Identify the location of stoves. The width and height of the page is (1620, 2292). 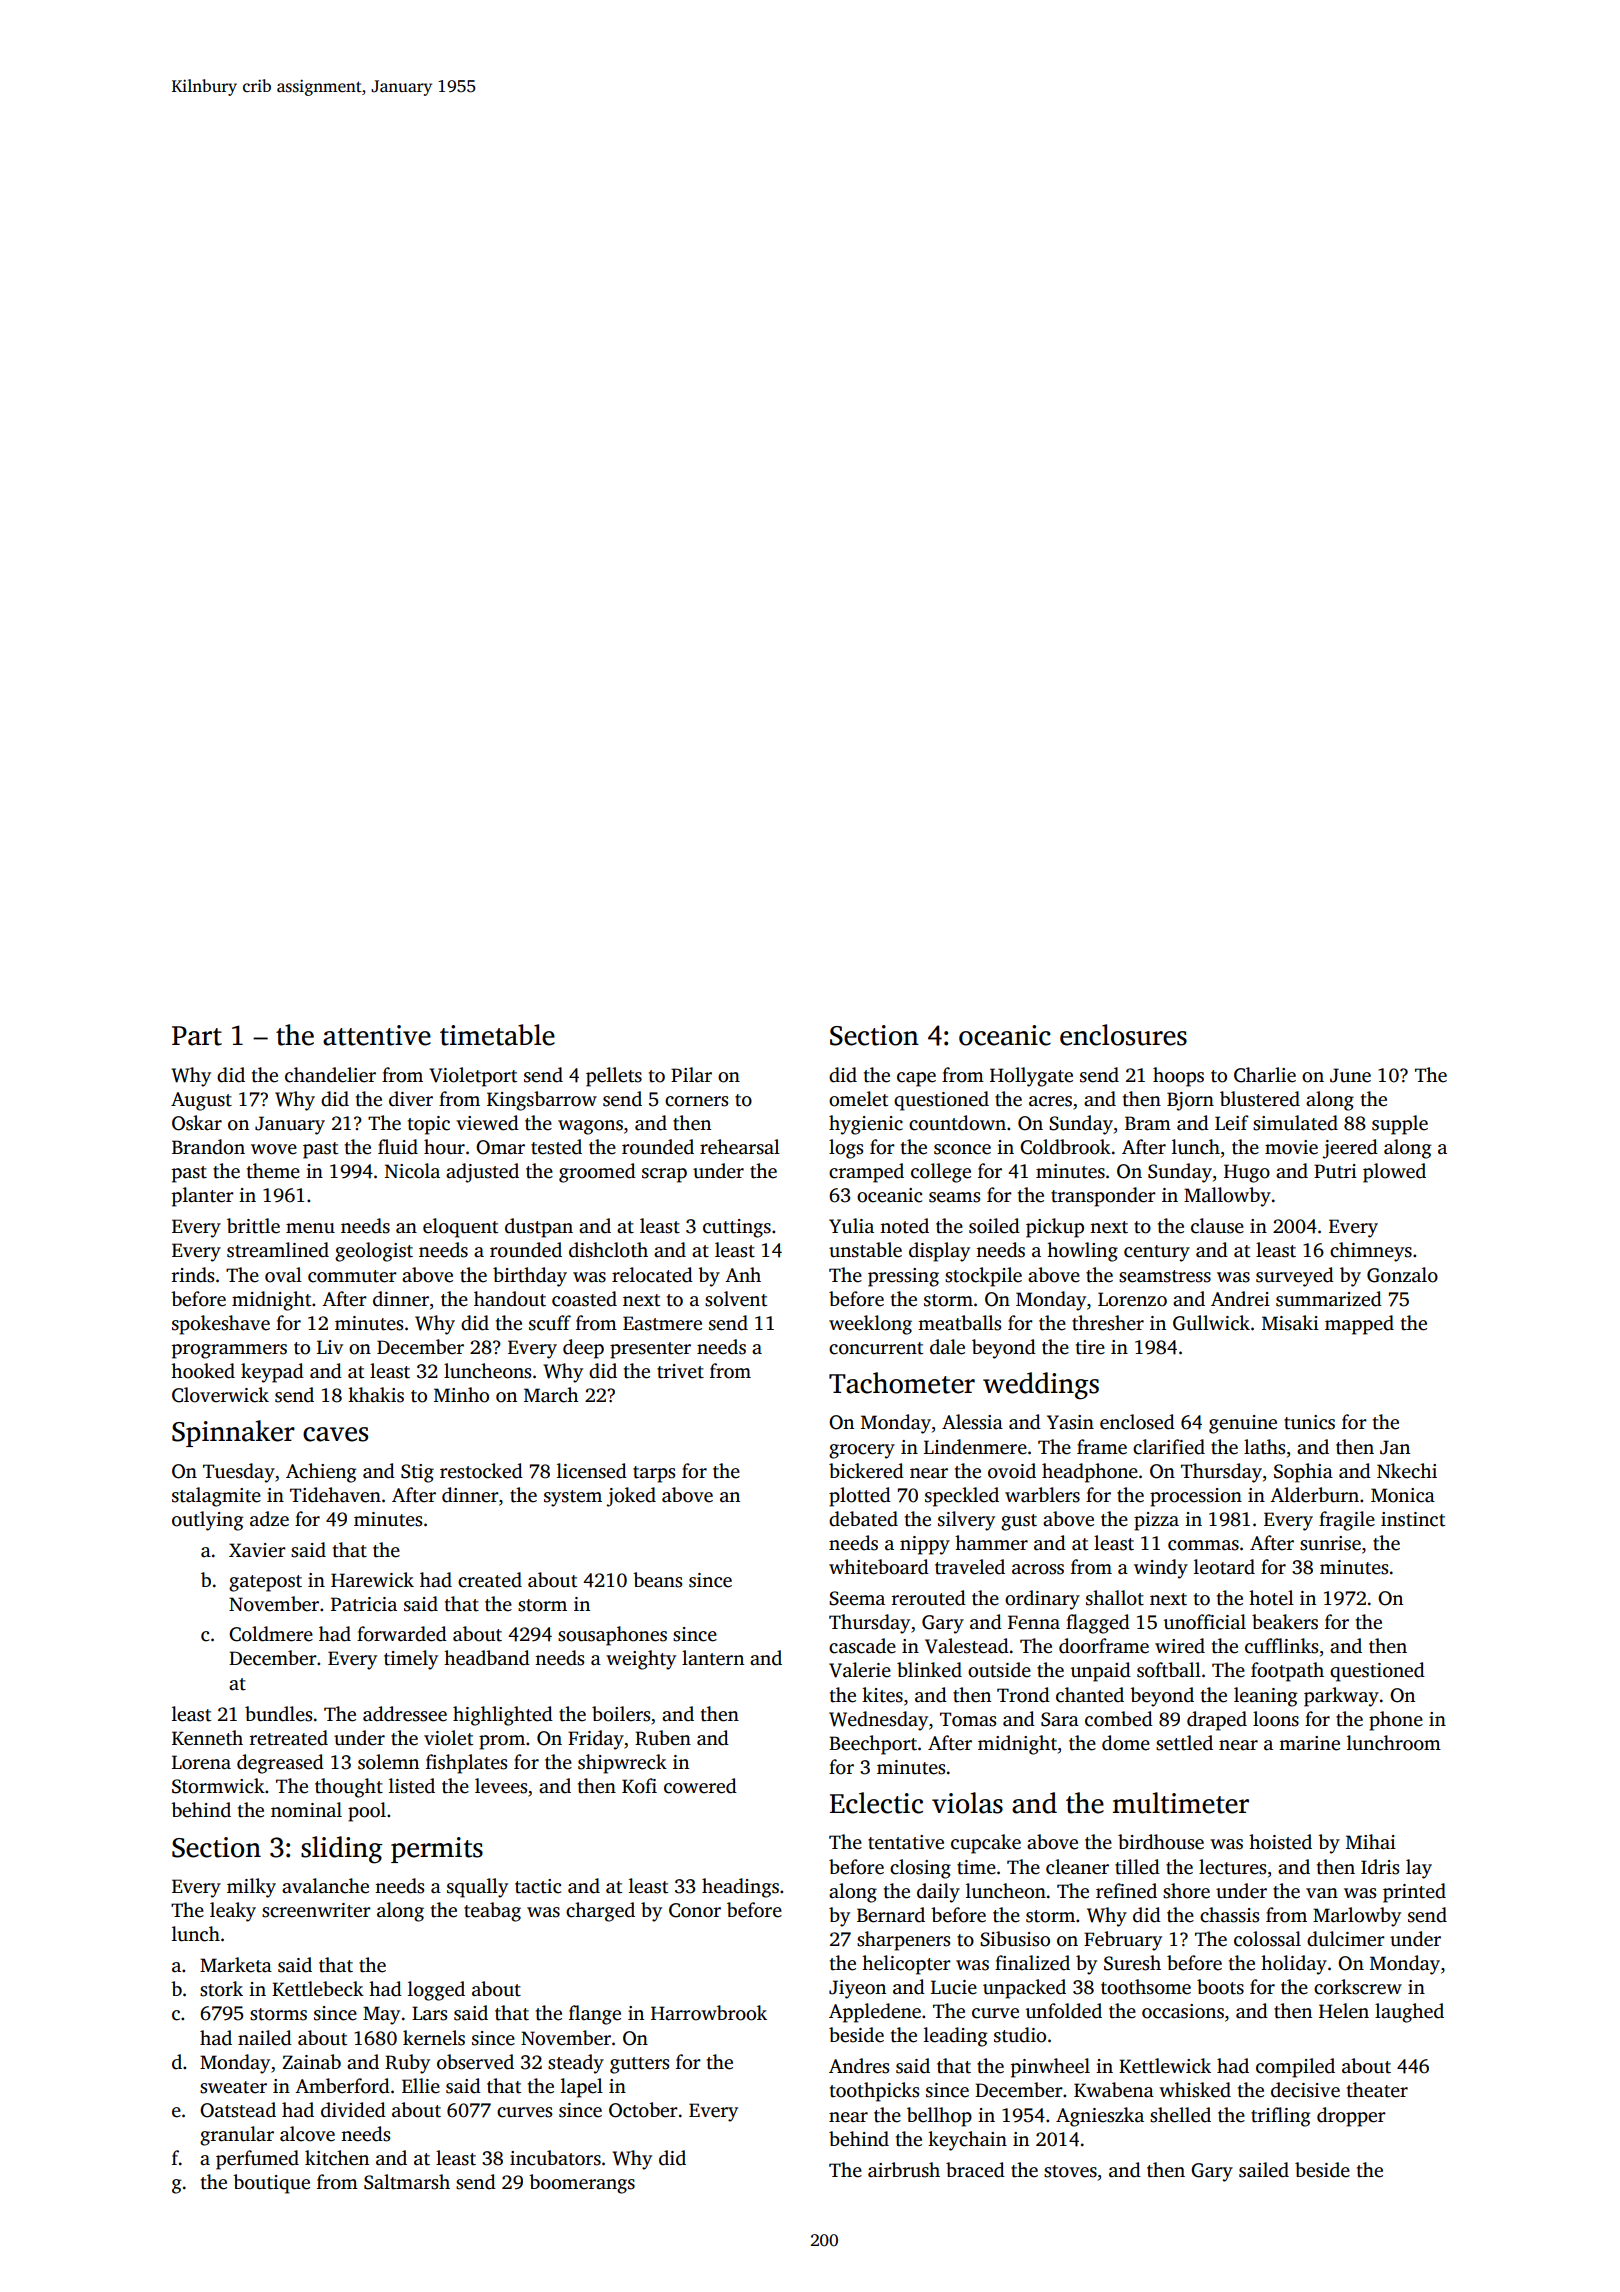
(1070, 2171).
